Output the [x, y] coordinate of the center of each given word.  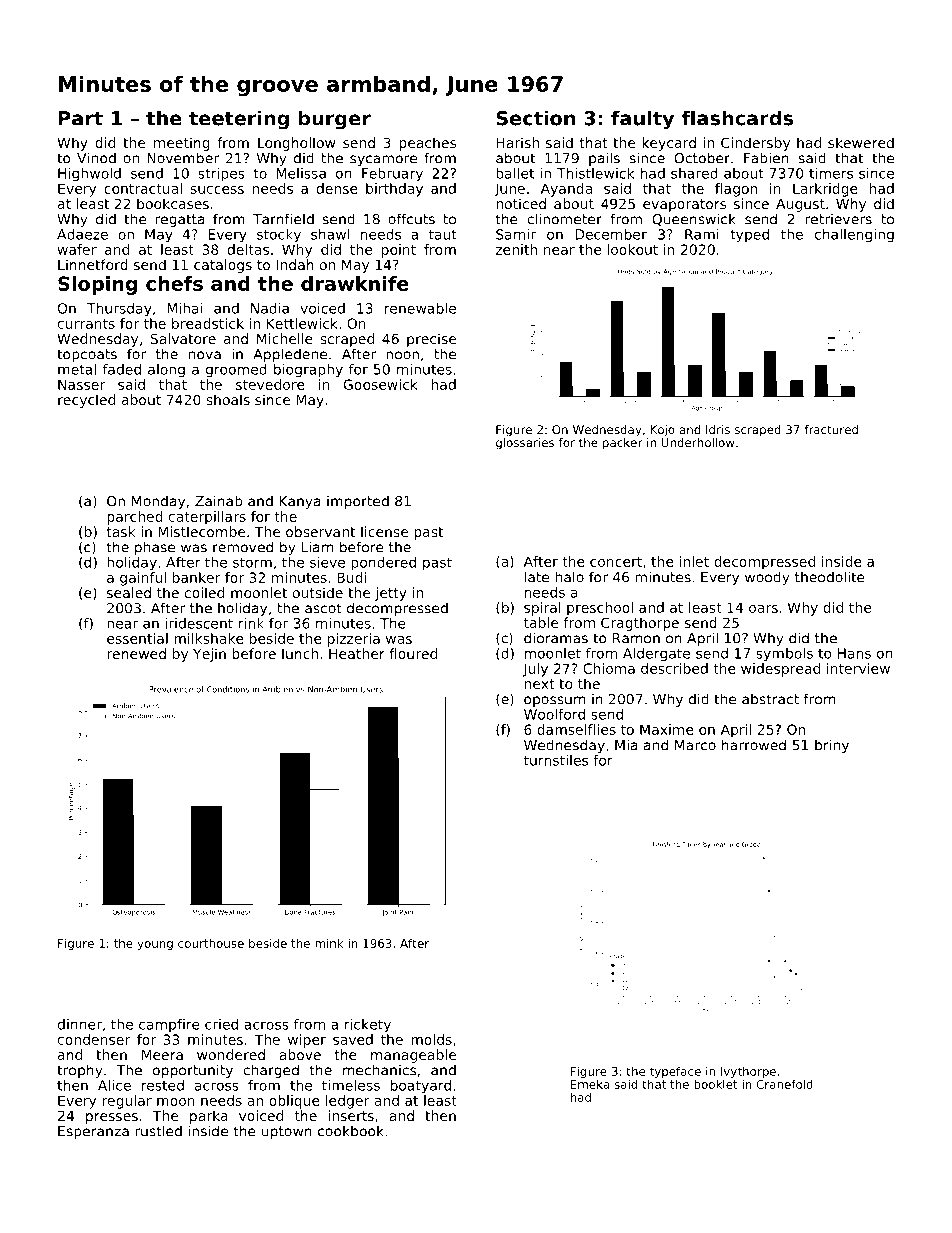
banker [197, 577]
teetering [239, 120]
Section [535, 118]
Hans [854, 653]
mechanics [379, 1070]
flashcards [737, 118]
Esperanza [93, 1132]
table [541, 622]
